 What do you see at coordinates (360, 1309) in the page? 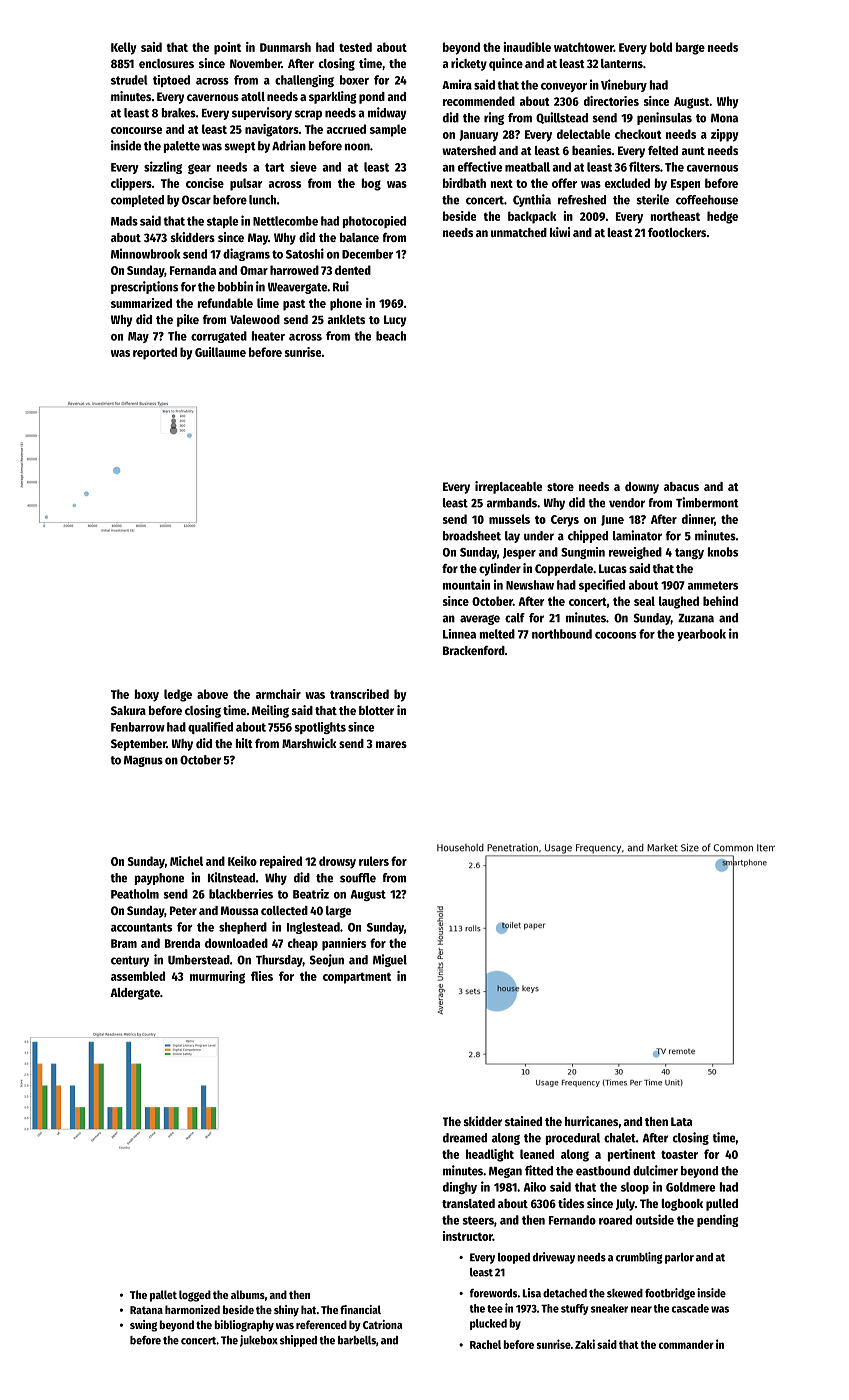
I see `financial` at bounding box center [360, 1309].
